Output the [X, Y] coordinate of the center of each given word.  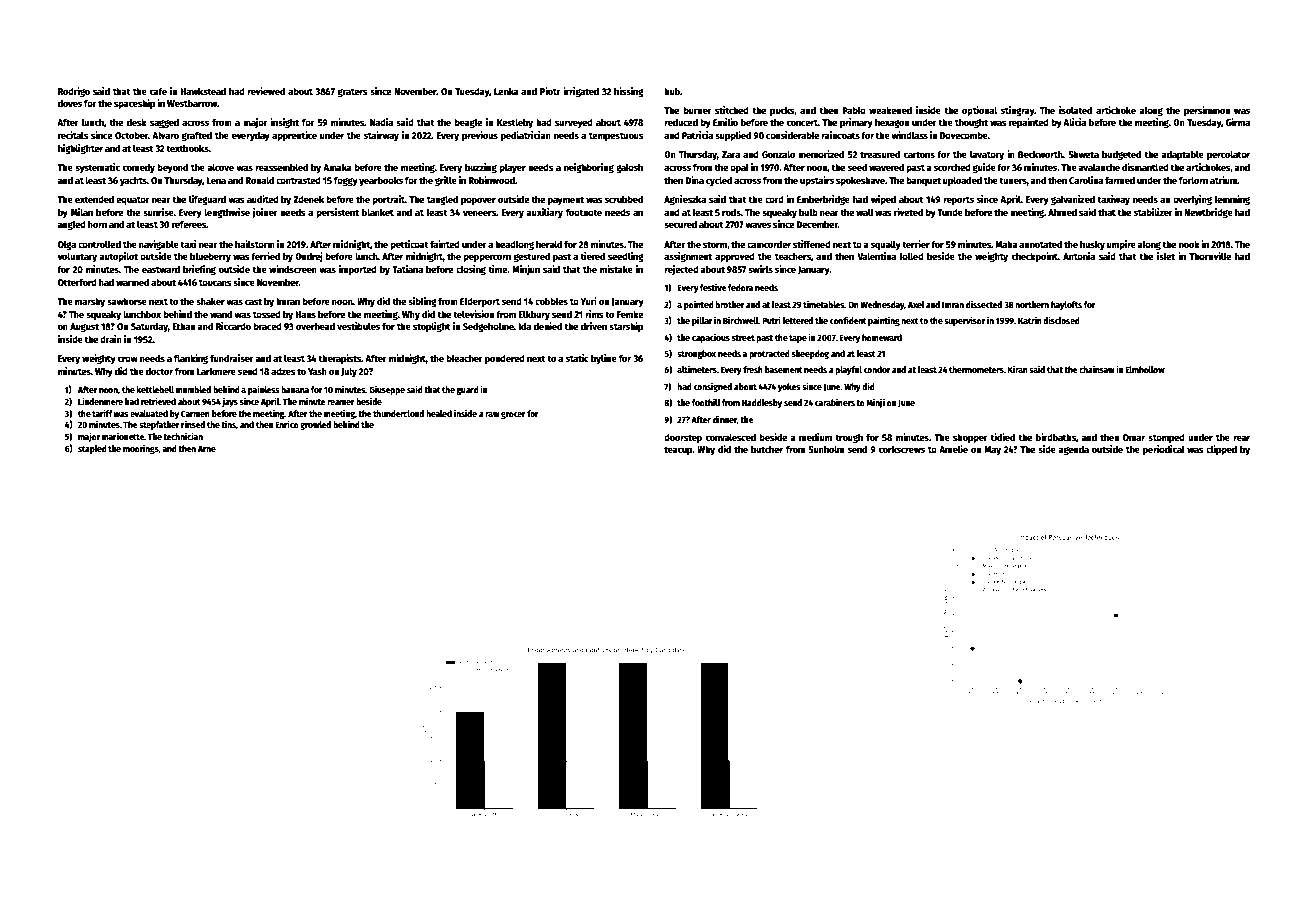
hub [672, 91]
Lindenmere [100, 401]
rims [594, 314]
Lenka [506, 91]
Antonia [1079, 256]
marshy [90, 302]
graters [353, 92]
